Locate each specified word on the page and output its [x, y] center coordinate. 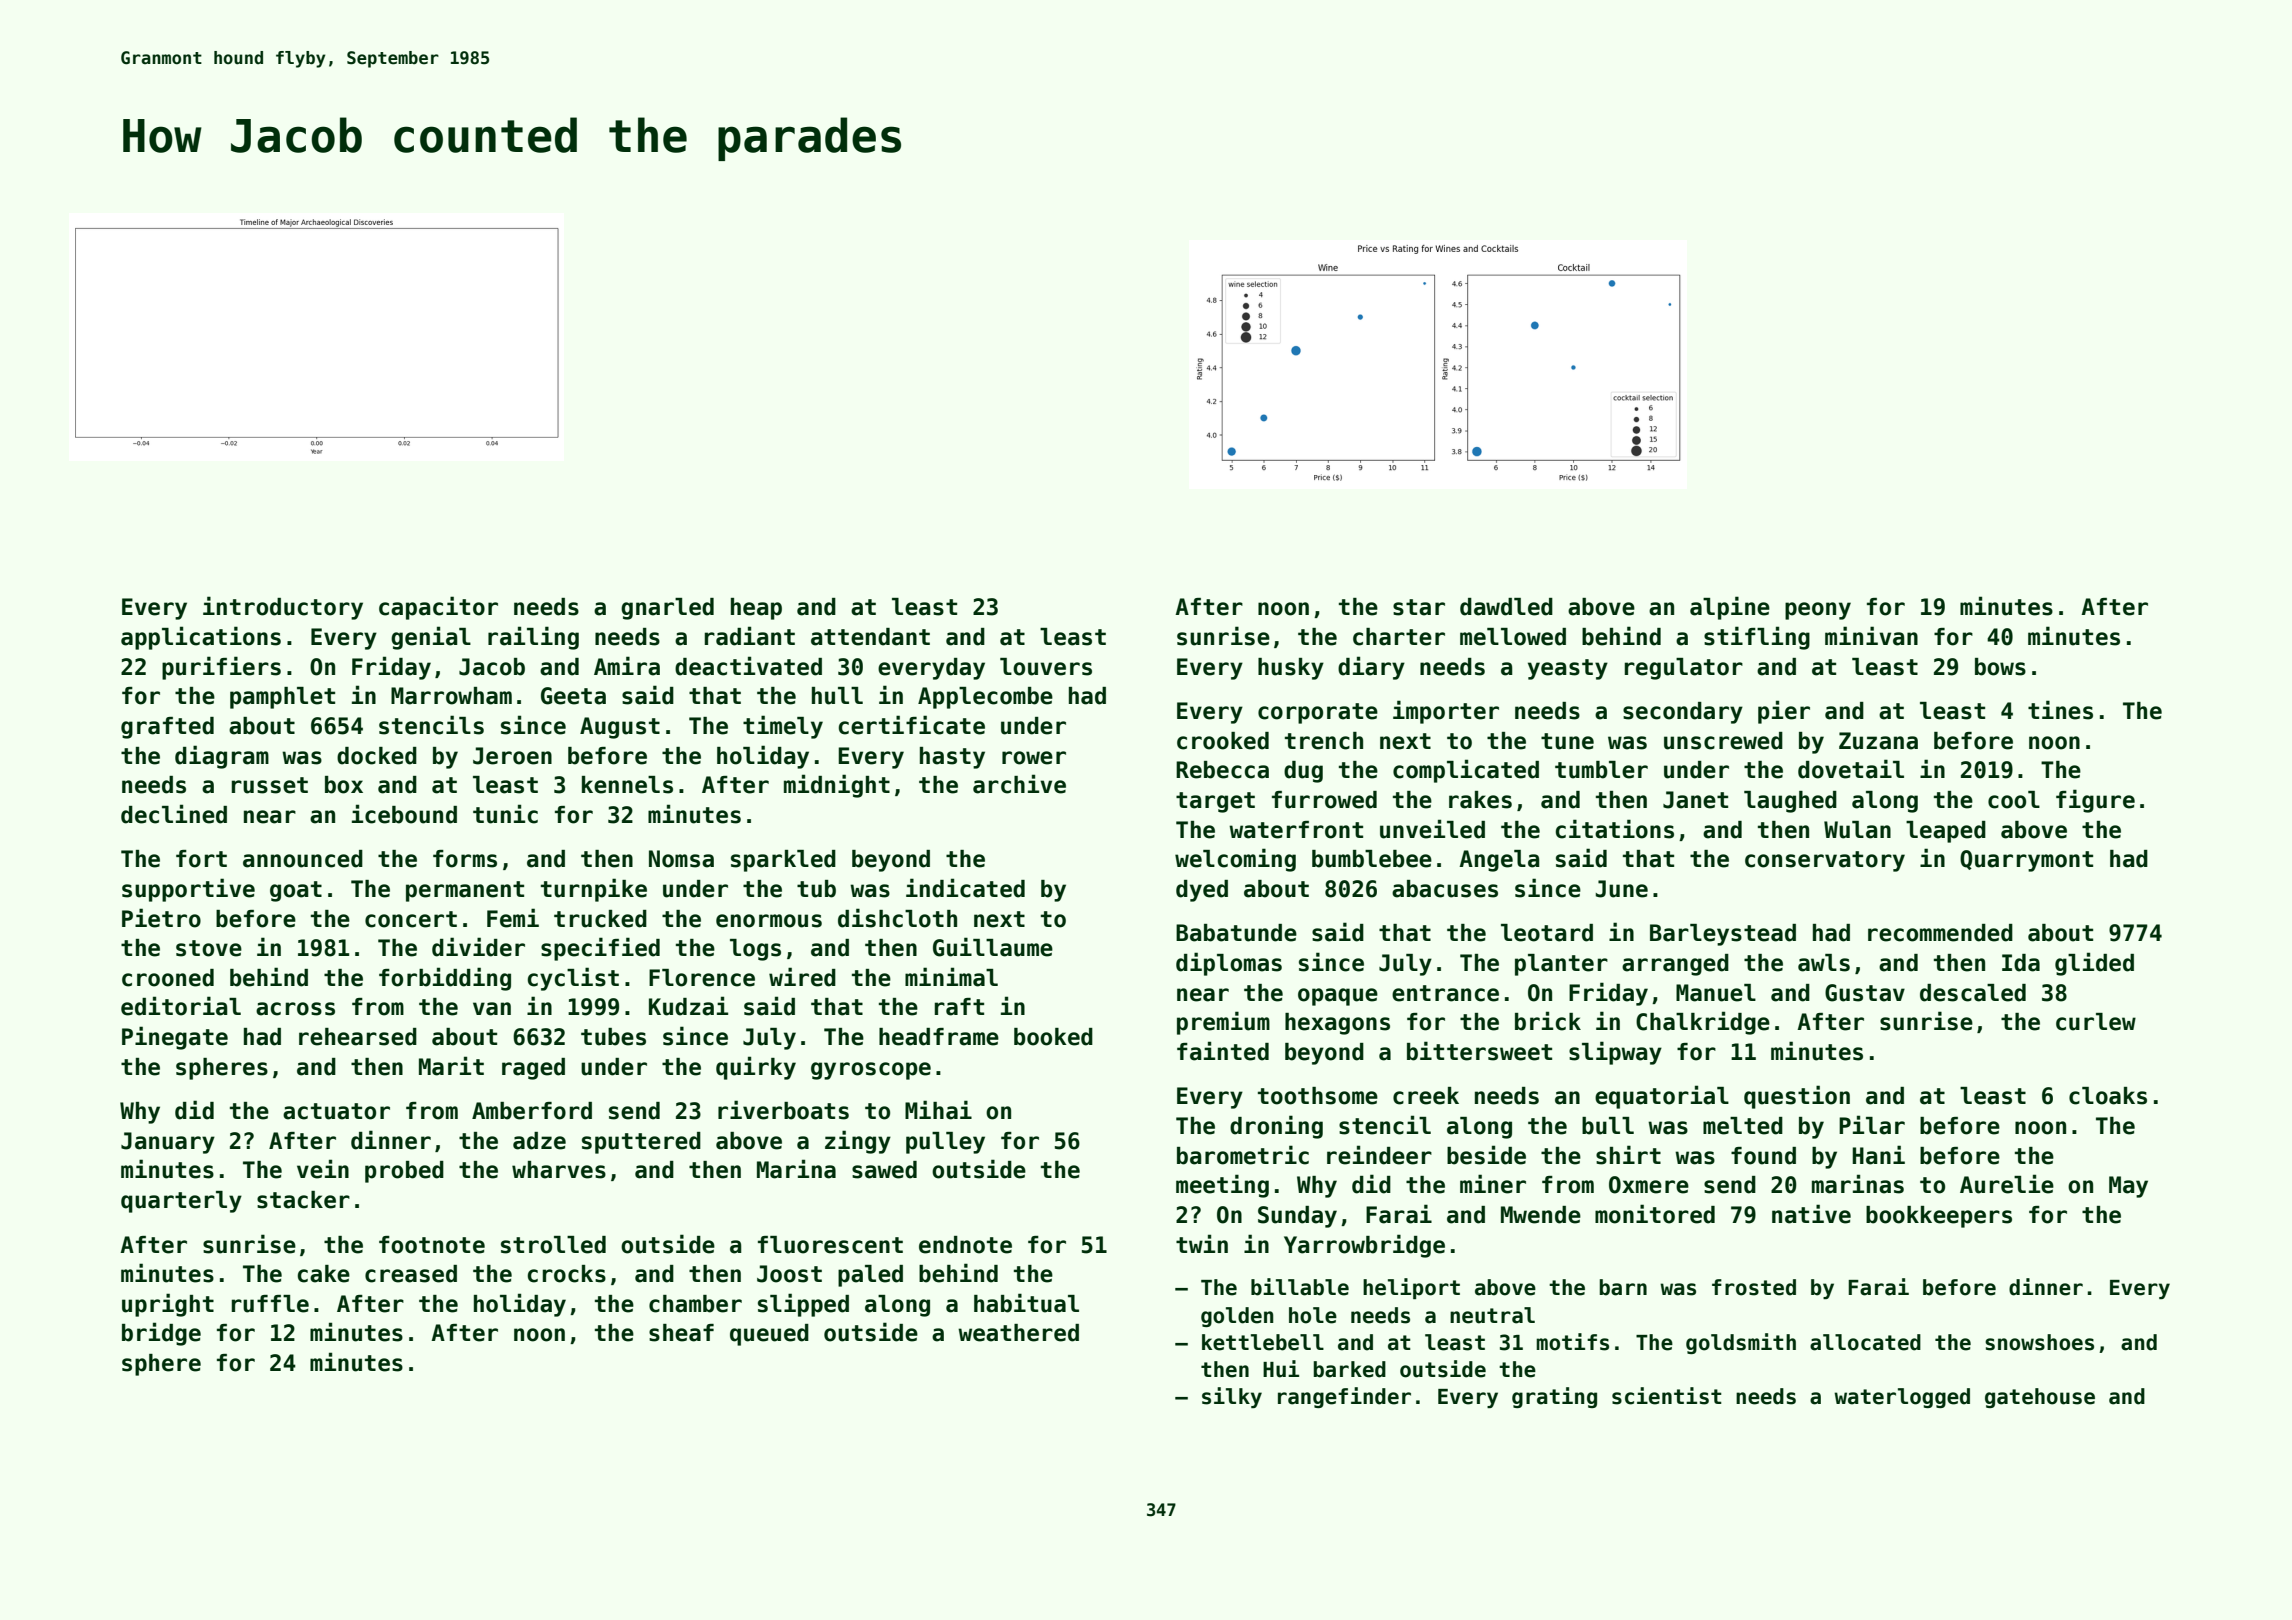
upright [168, 1305]
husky [1291, 669]
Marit [451, 1066]
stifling [1757, 638]
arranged [1675, 965]
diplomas [1229, 964]
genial [431, 638]
